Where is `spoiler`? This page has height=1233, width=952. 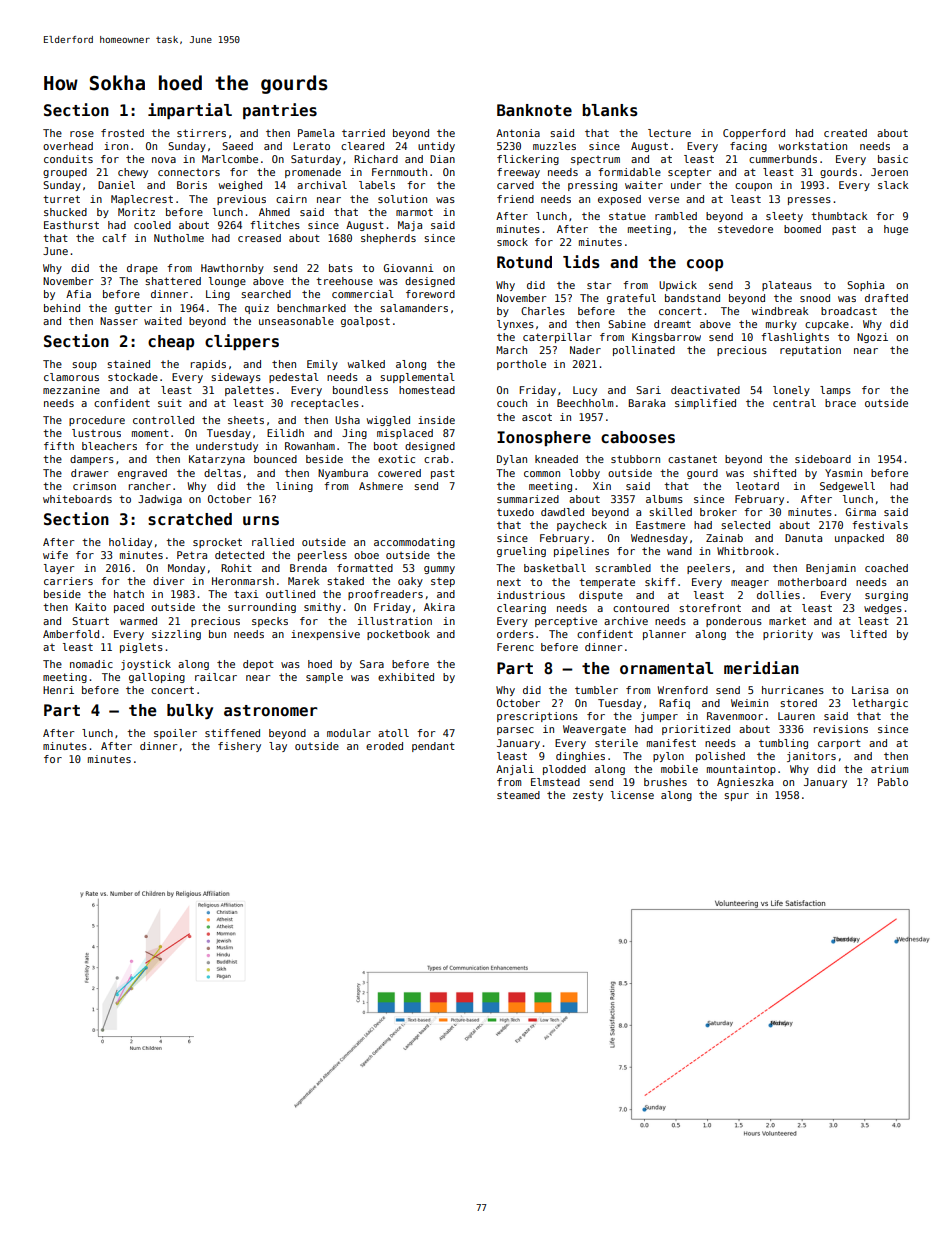 spoiler is located at coordinates (175, 734).
